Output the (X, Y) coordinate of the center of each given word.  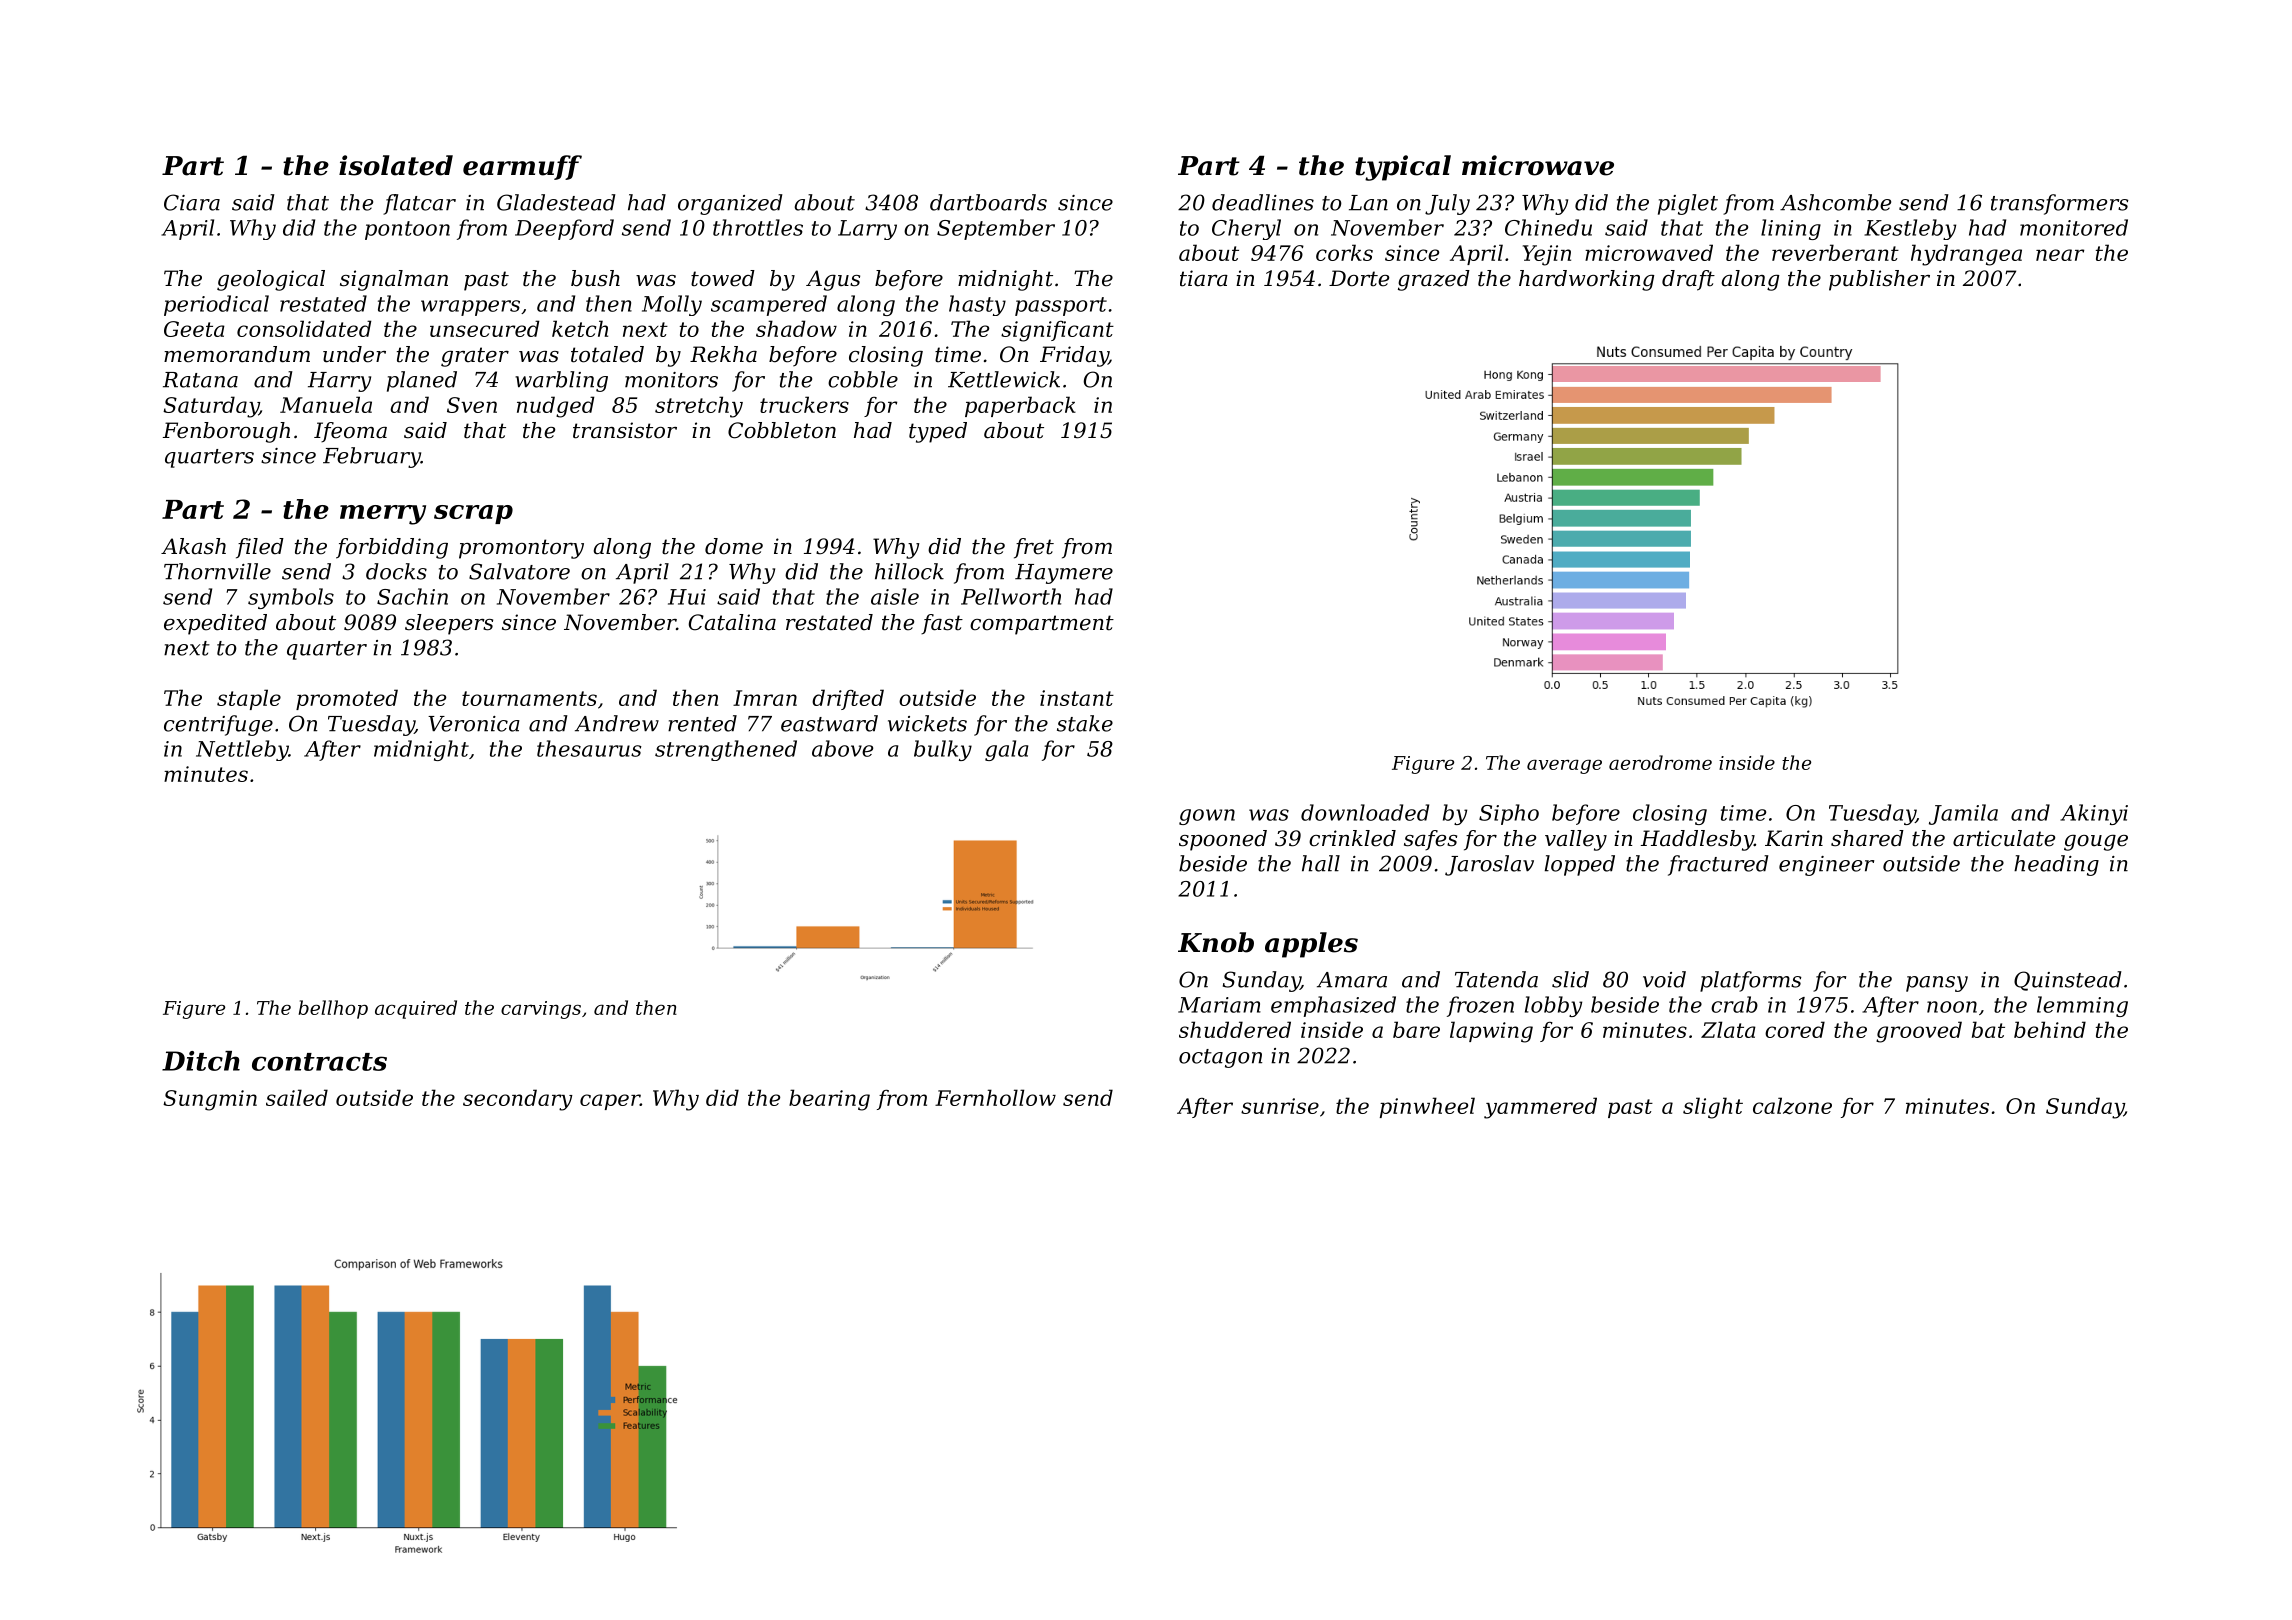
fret (1034, 548)
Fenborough (226, 432)
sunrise (1280, 1106)
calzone (1792, 1105)
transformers (2059, 204)
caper (610, 1102)
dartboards (988, 202)
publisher (1879, 280)
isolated (396, 165)
